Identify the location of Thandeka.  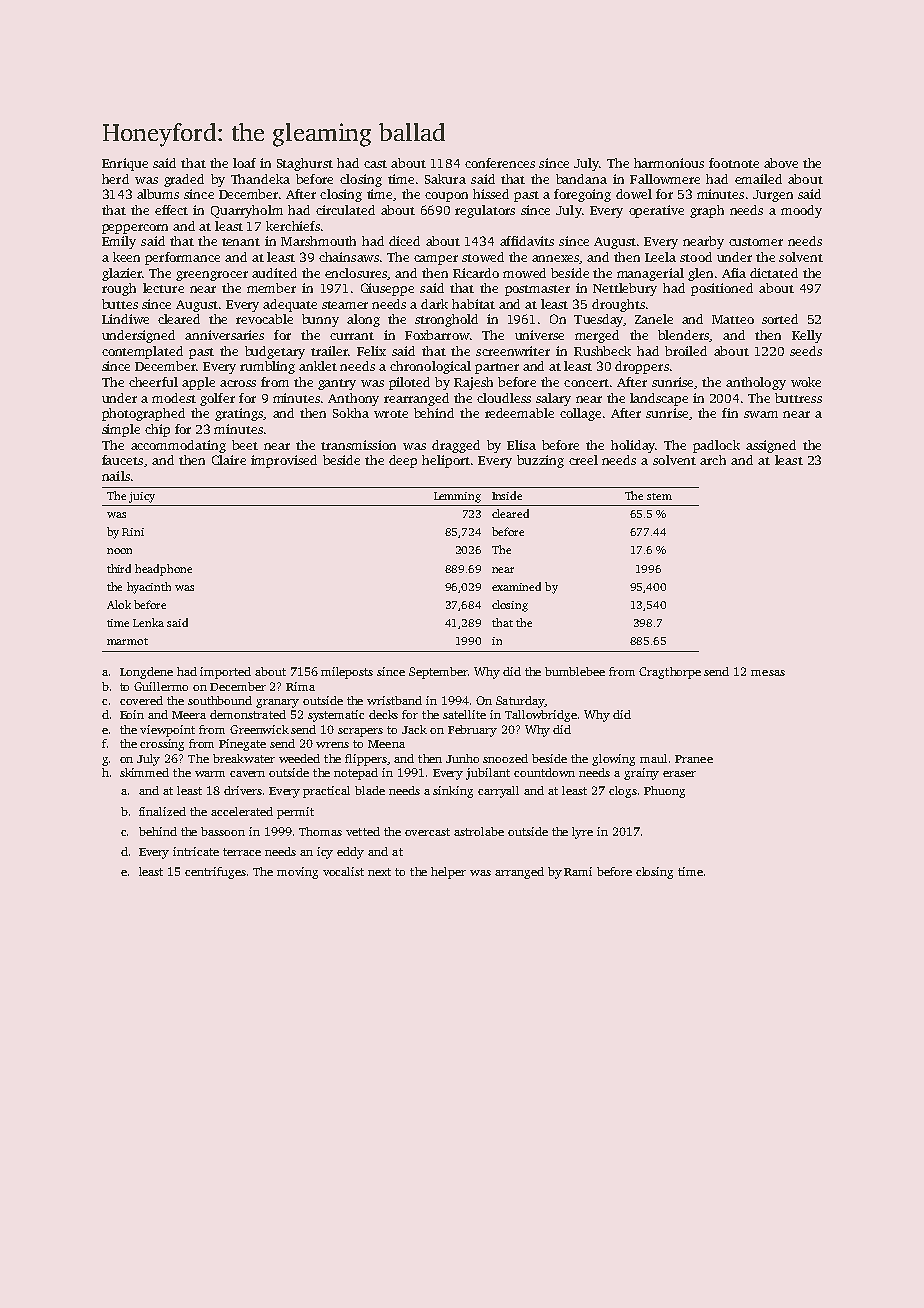
(260, 179).
